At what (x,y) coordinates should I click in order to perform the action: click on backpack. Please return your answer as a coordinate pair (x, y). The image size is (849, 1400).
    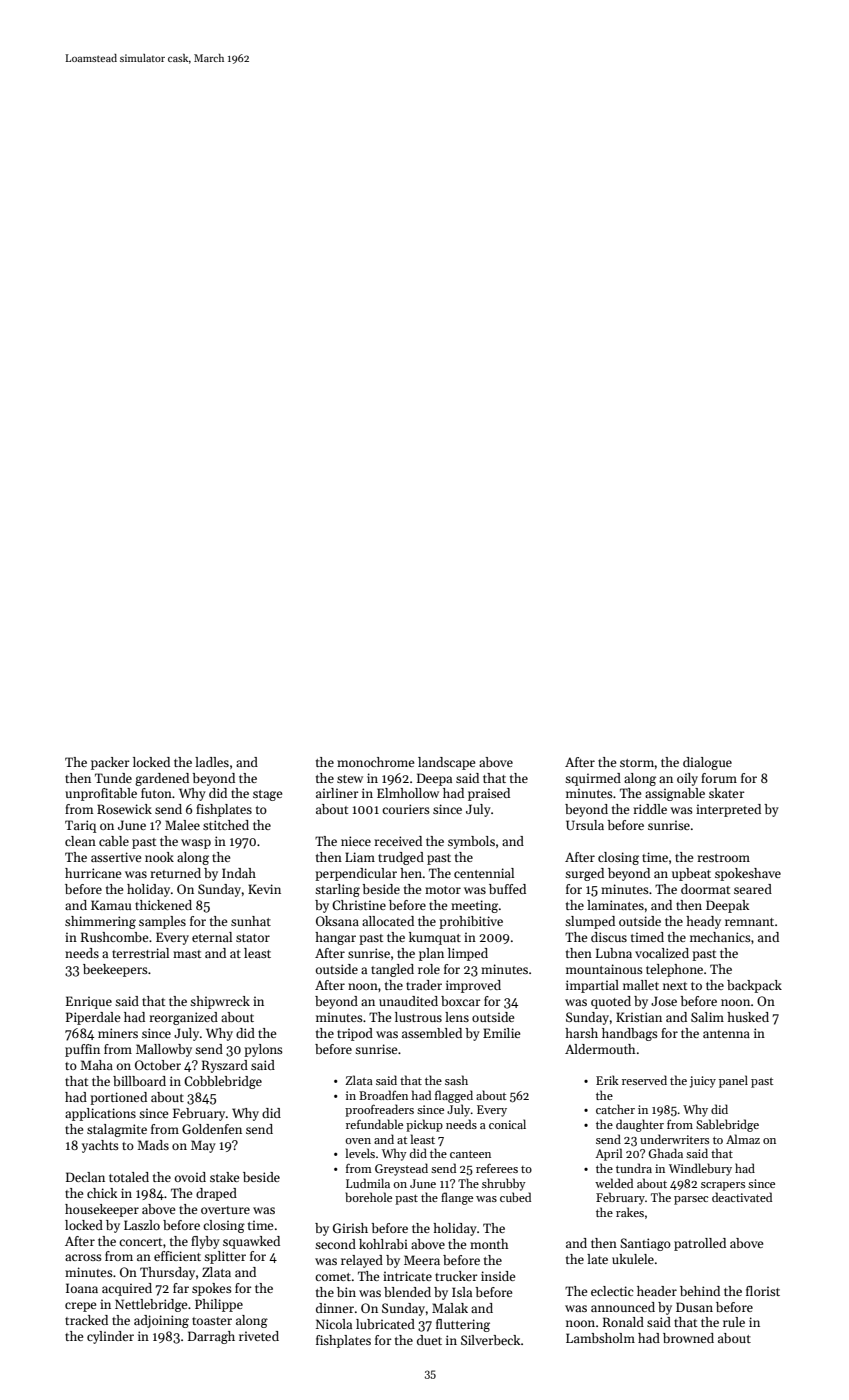
    Looking at the image, I should click on (754, 986).
